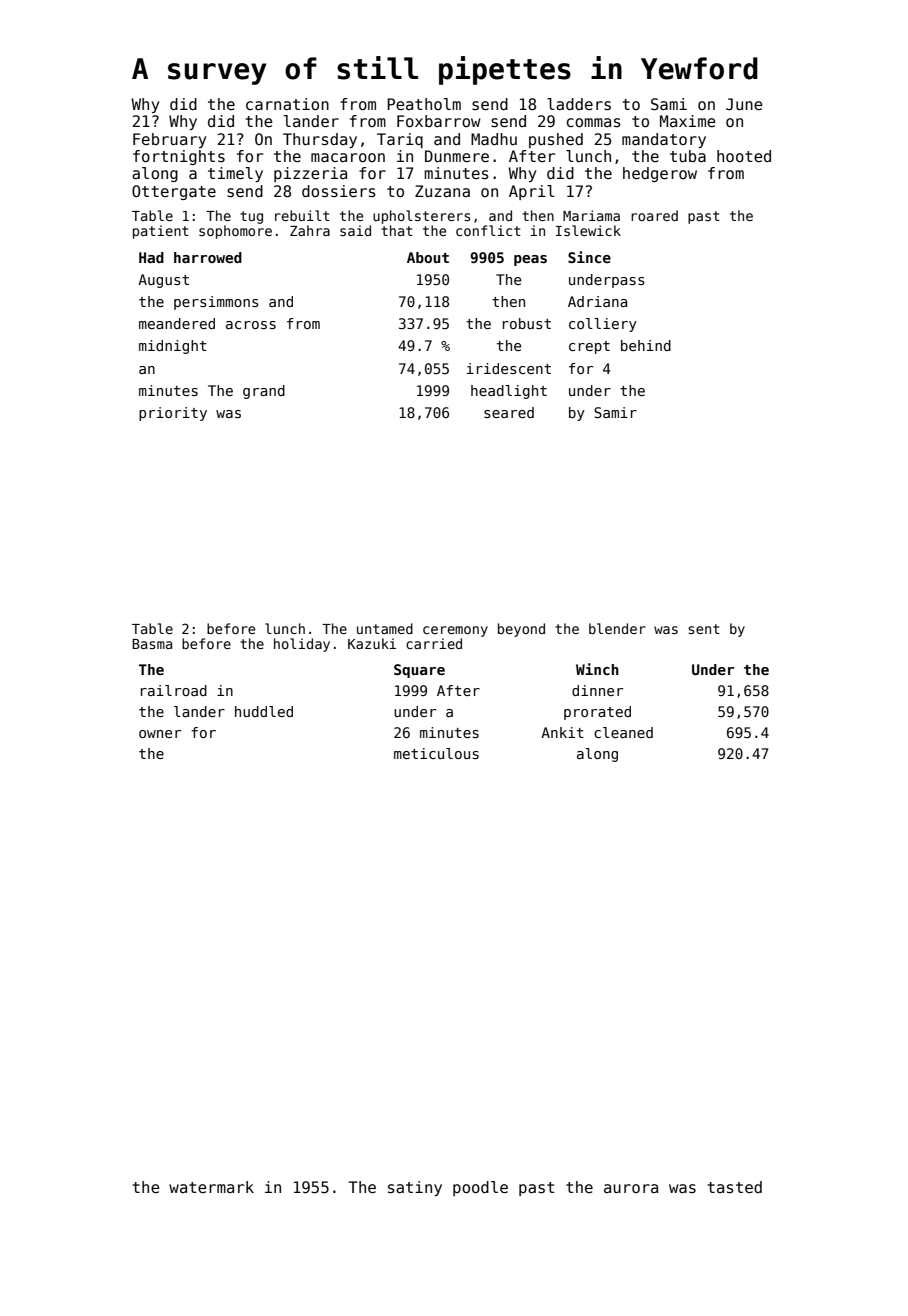 The height and width of the document is (1316, 908). What do you see at coordinates (623, 732) in the document?
I see `cleaned` at bounding box center [623, 732].
